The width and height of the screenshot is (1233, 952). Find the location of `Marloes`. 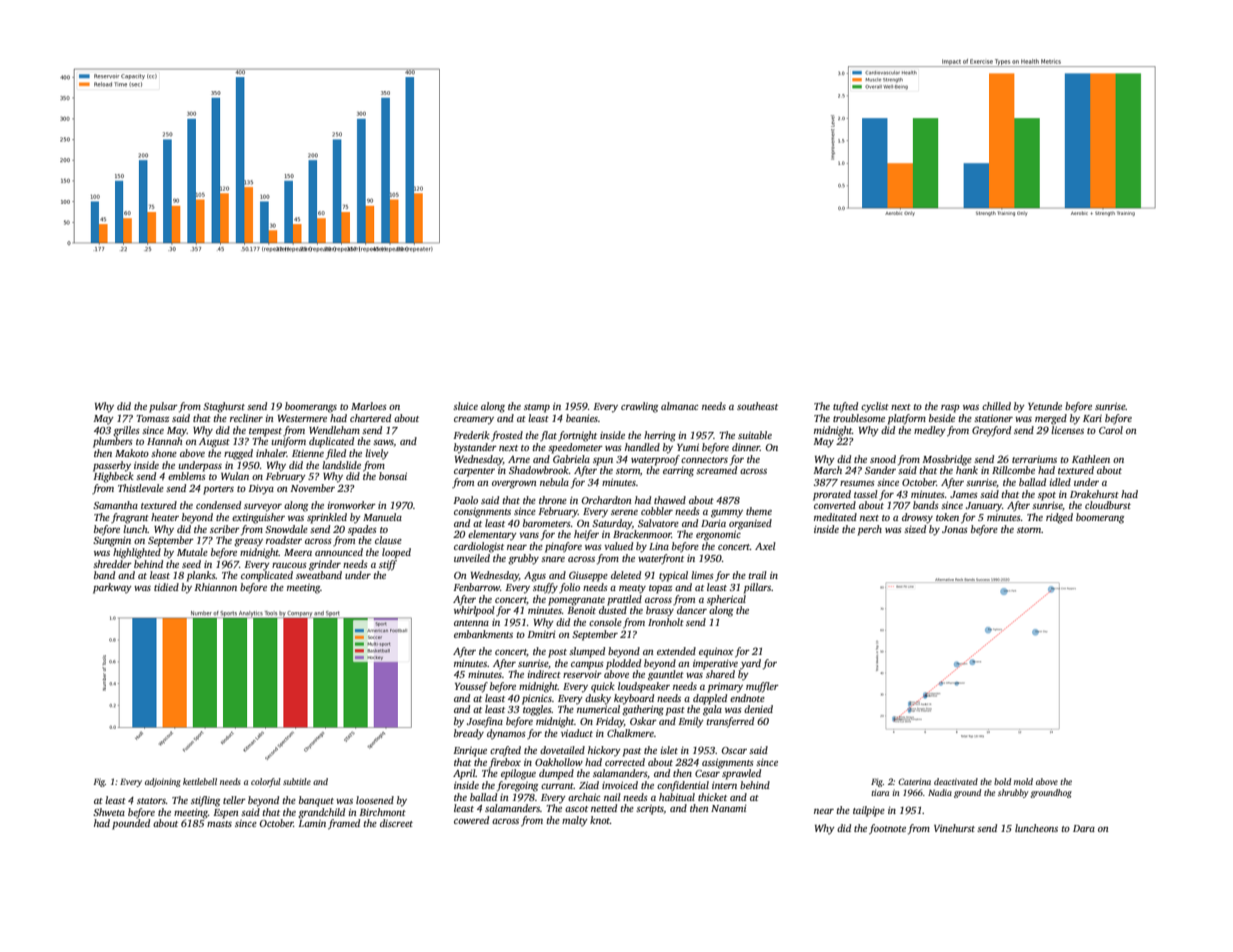

Marloes is located at coordinates (369, 406).
